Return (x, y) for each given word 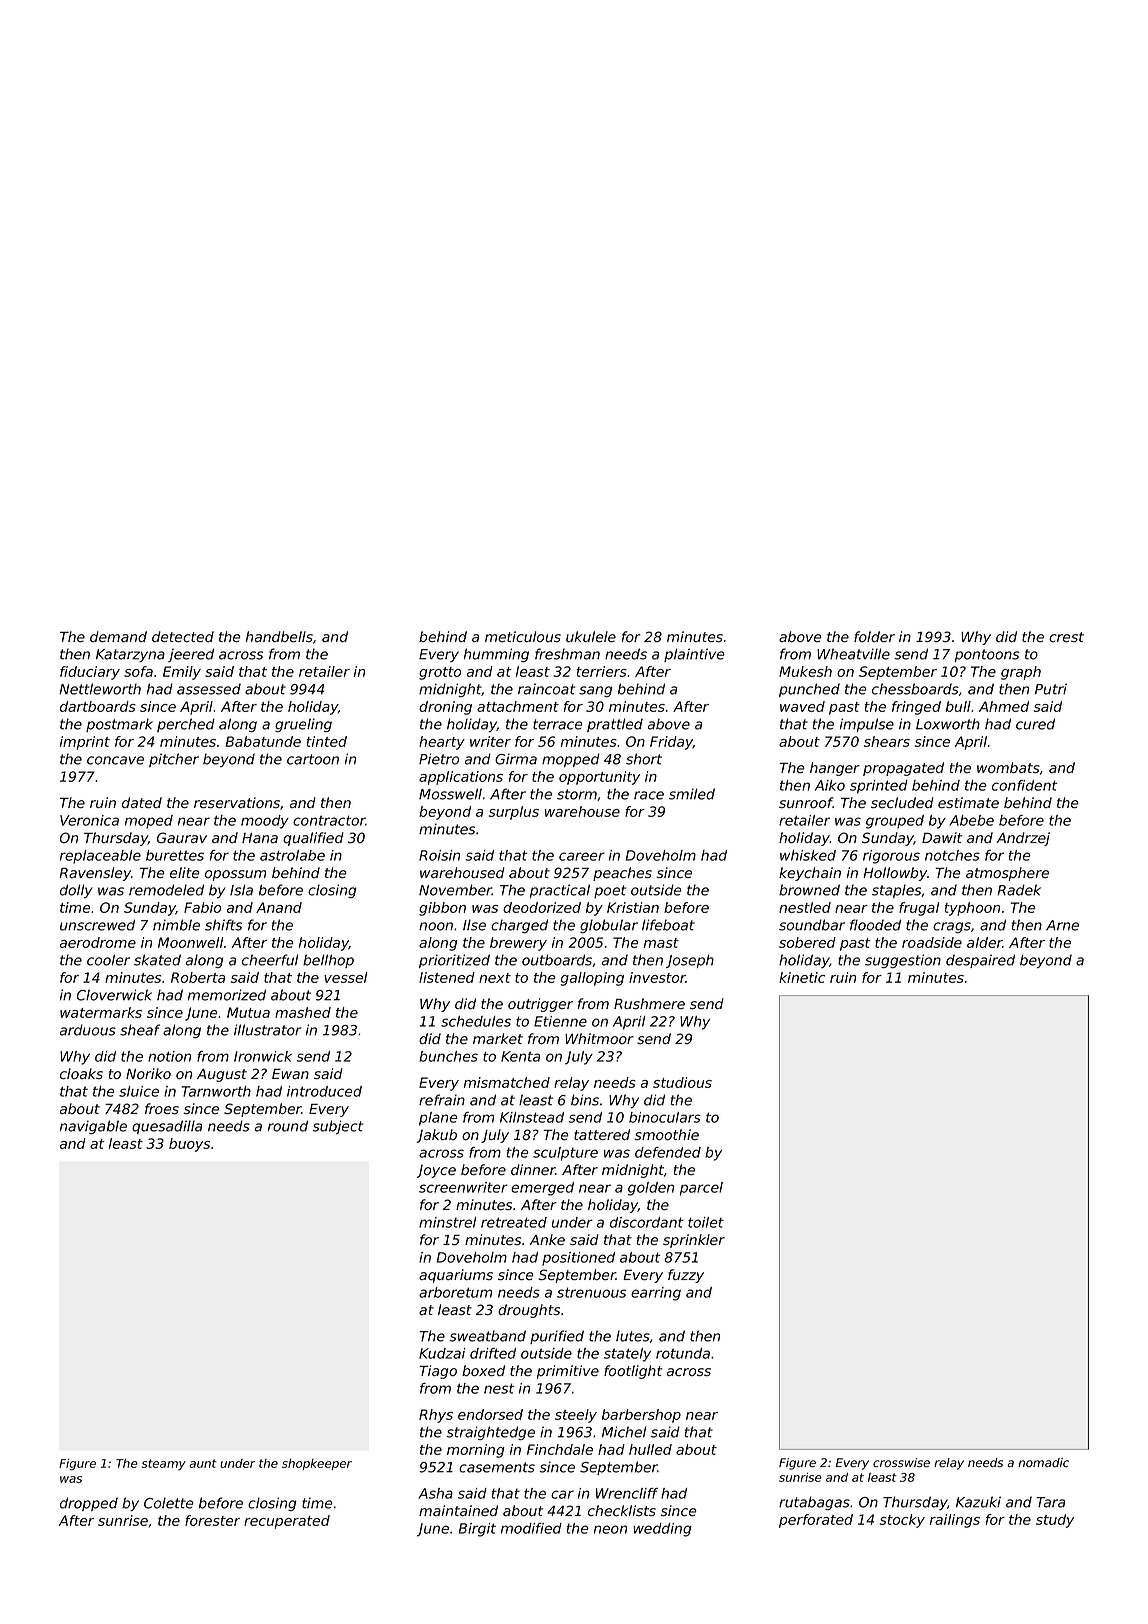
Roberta (198, 977)
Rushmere (649, 1004)
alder (985, 942)
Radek (1019, 890)
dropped (89, 1504)
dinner (533, 1169)
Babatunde (263, 741)
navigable (93, 1127)
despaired (980, 961)
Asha (435, 1493)
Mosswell (450, 794)
